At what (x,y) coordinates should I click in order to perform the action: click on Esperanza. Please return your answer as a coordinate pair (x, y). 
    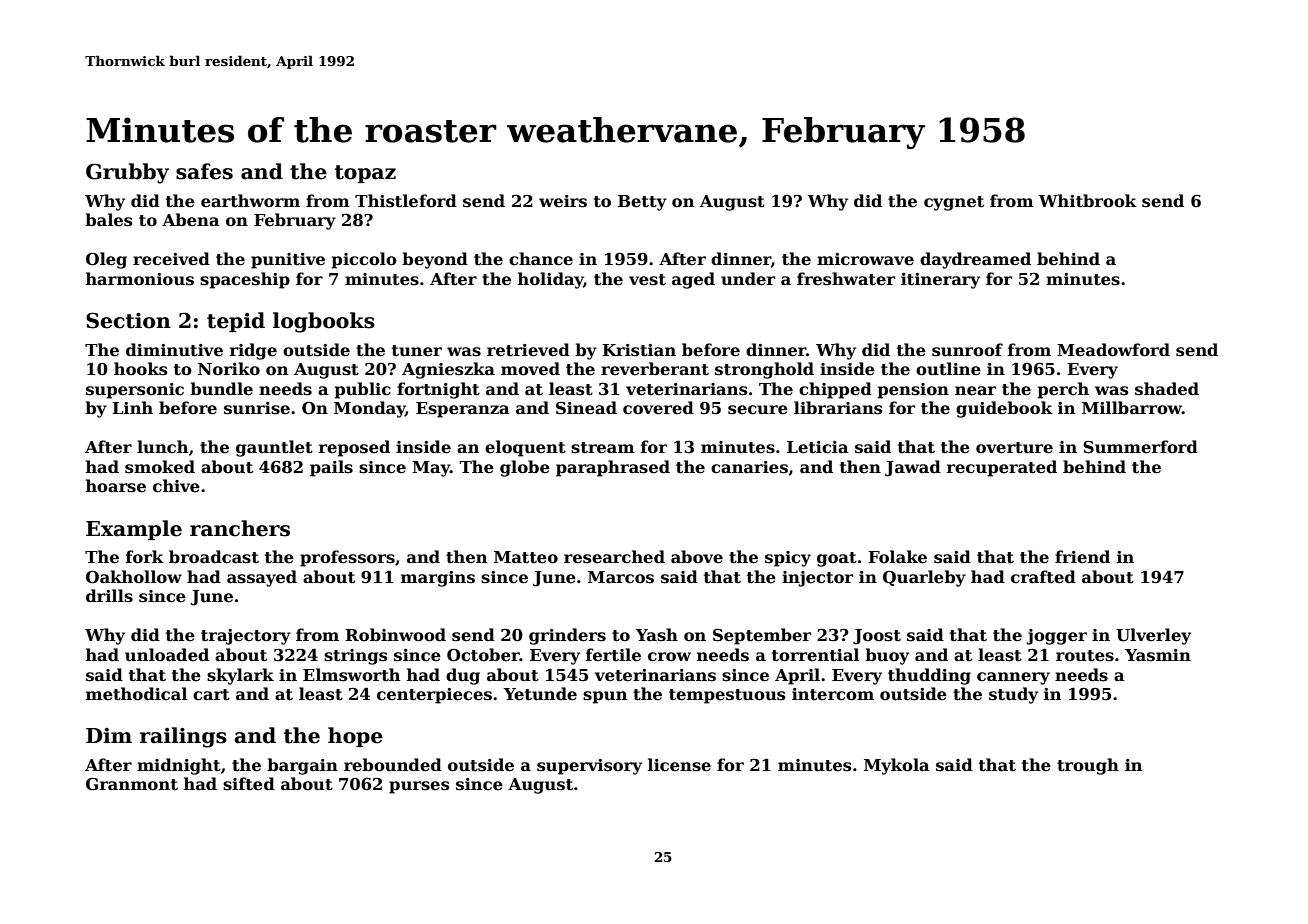
    Looking at the image, I should click on (463, 410).
